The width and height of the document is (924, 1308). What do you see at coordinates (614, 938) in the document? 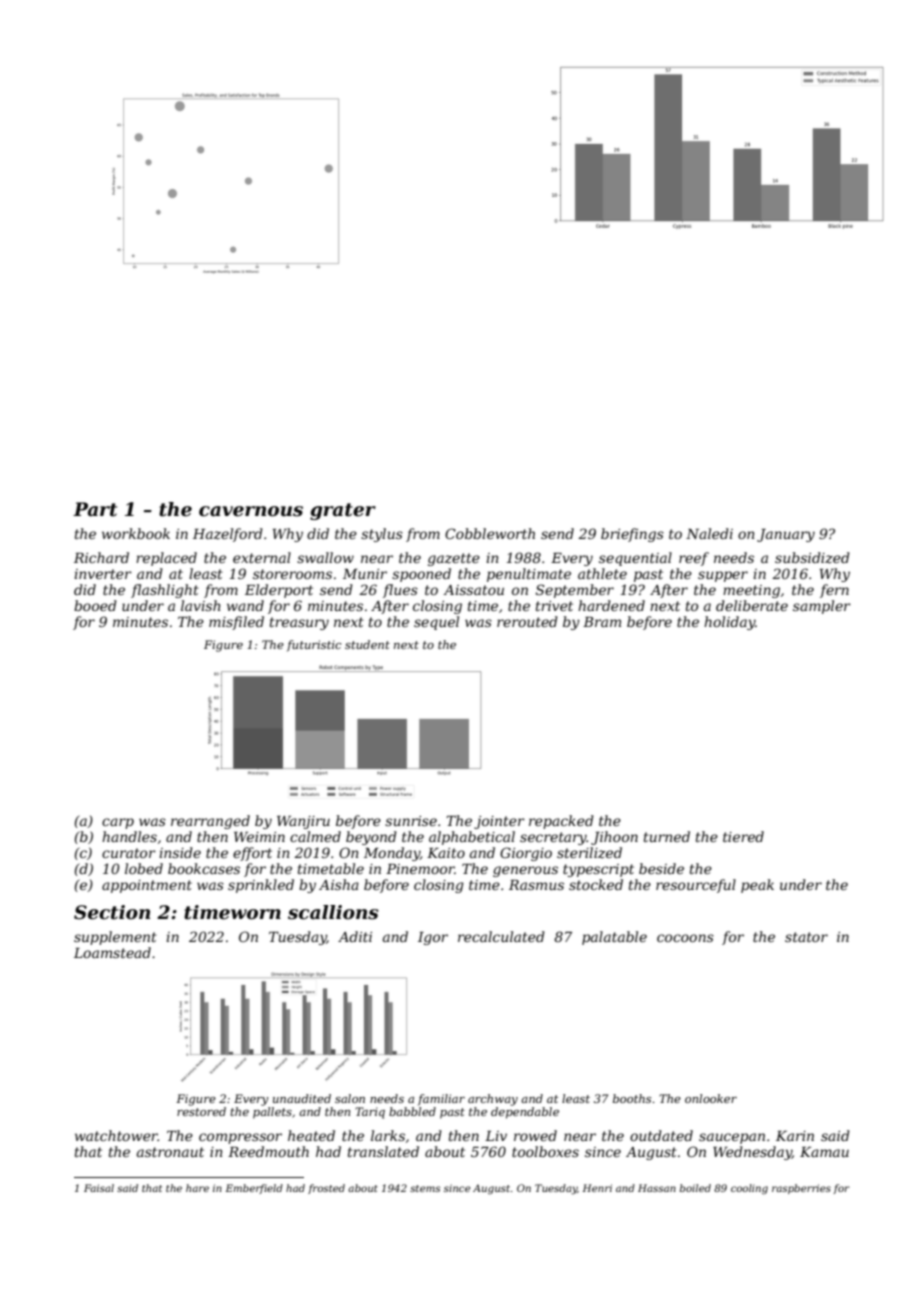
I see `palatable` at bounding box center [614, 938].
